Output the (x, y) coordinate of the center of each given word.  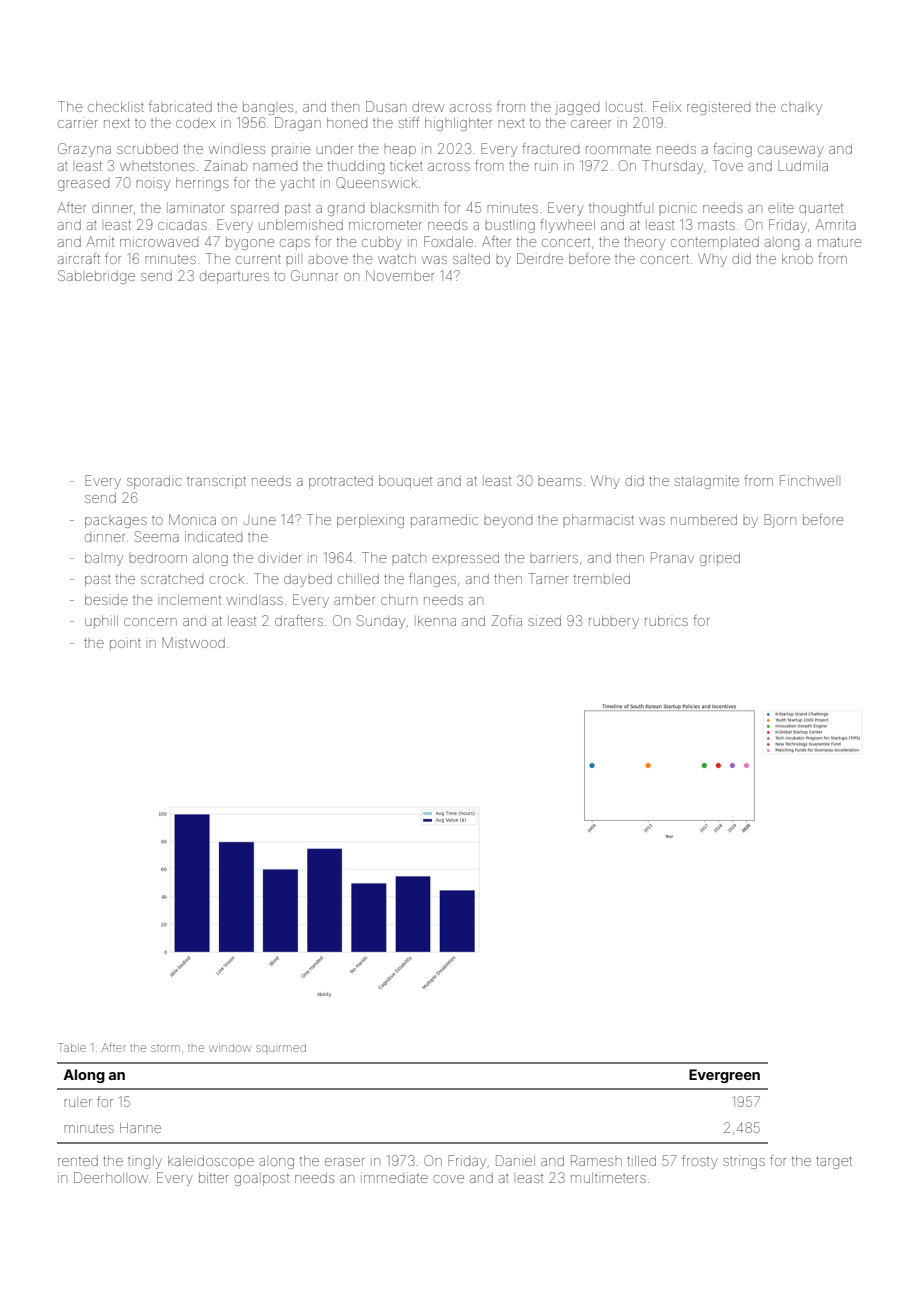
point (125, 644)
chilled (358, 579)
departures (234, 277)
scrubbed (147, 149)
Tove (727, 165)
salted (471, 259)
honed (347, 123)
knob (797, 259)
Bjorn (780, 521)
